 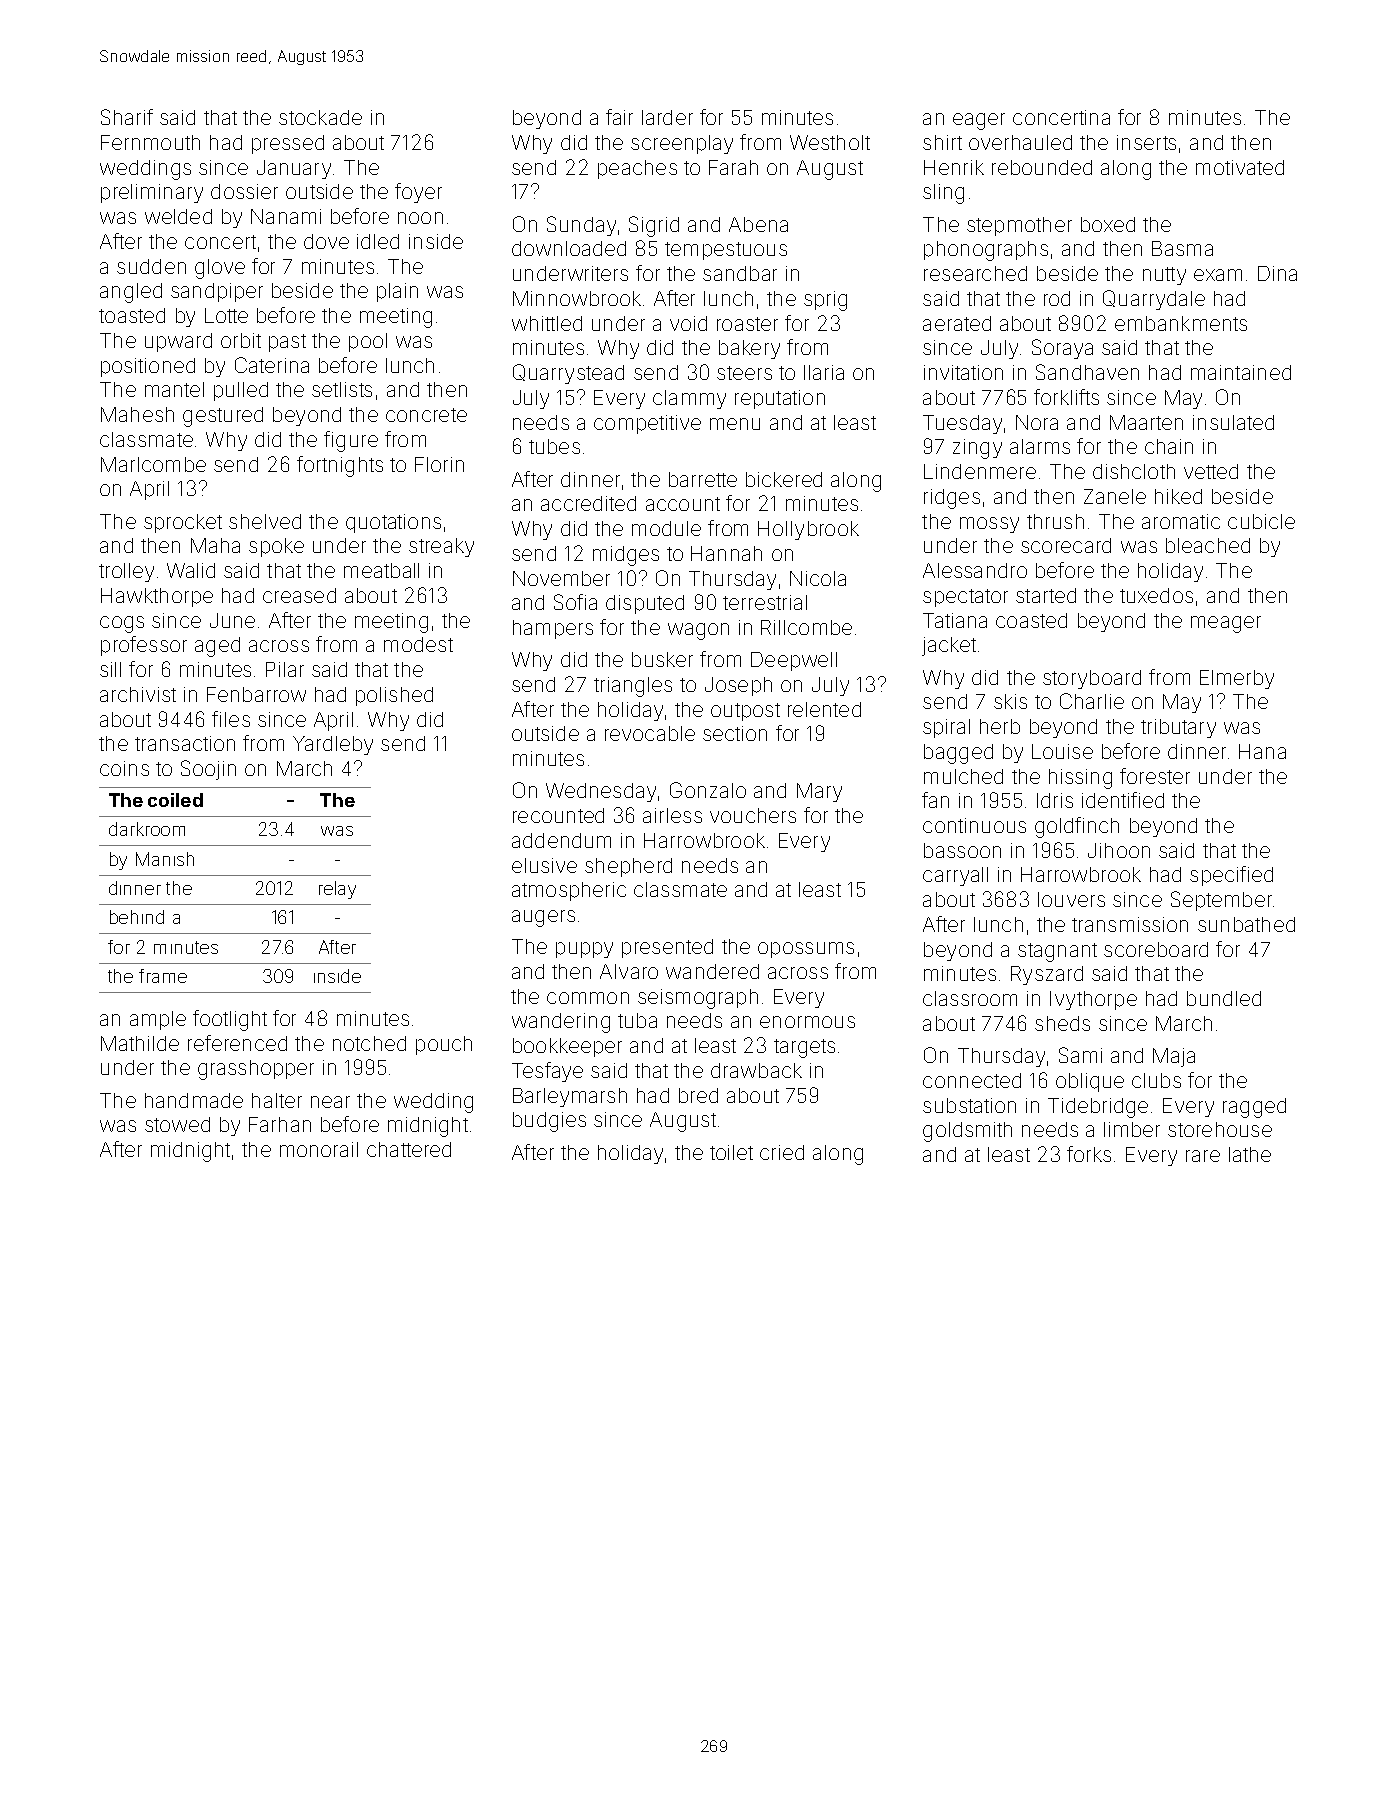 What do you see at coordinates (418, 193) in the page?
I see `foyer` at bounding box center [418, 193].
